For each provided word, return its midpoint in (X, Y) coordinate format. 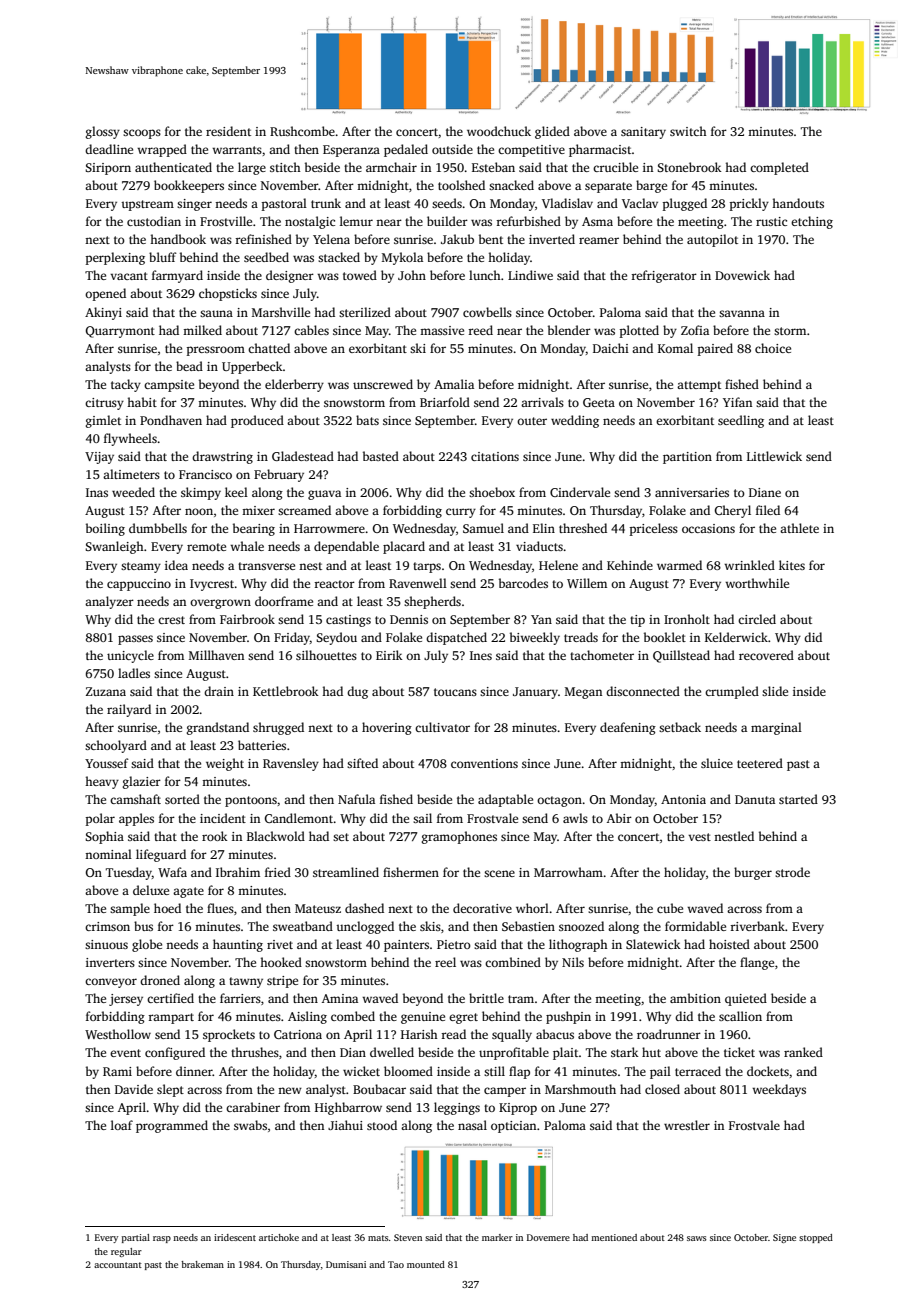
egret (463, 1018)
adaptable (505, 800)
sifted (362, 763)
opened (105, 294)
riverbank (757, 926)
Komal (675, 348)
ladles (134, 673)
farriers (240, 998)
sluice (717, 763)
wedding (575, 421)
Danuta (755, 799)
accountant (118, 1265)
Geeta (599, 402)
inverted (552, 239)
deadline (109, 149)
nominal (108, 854)
